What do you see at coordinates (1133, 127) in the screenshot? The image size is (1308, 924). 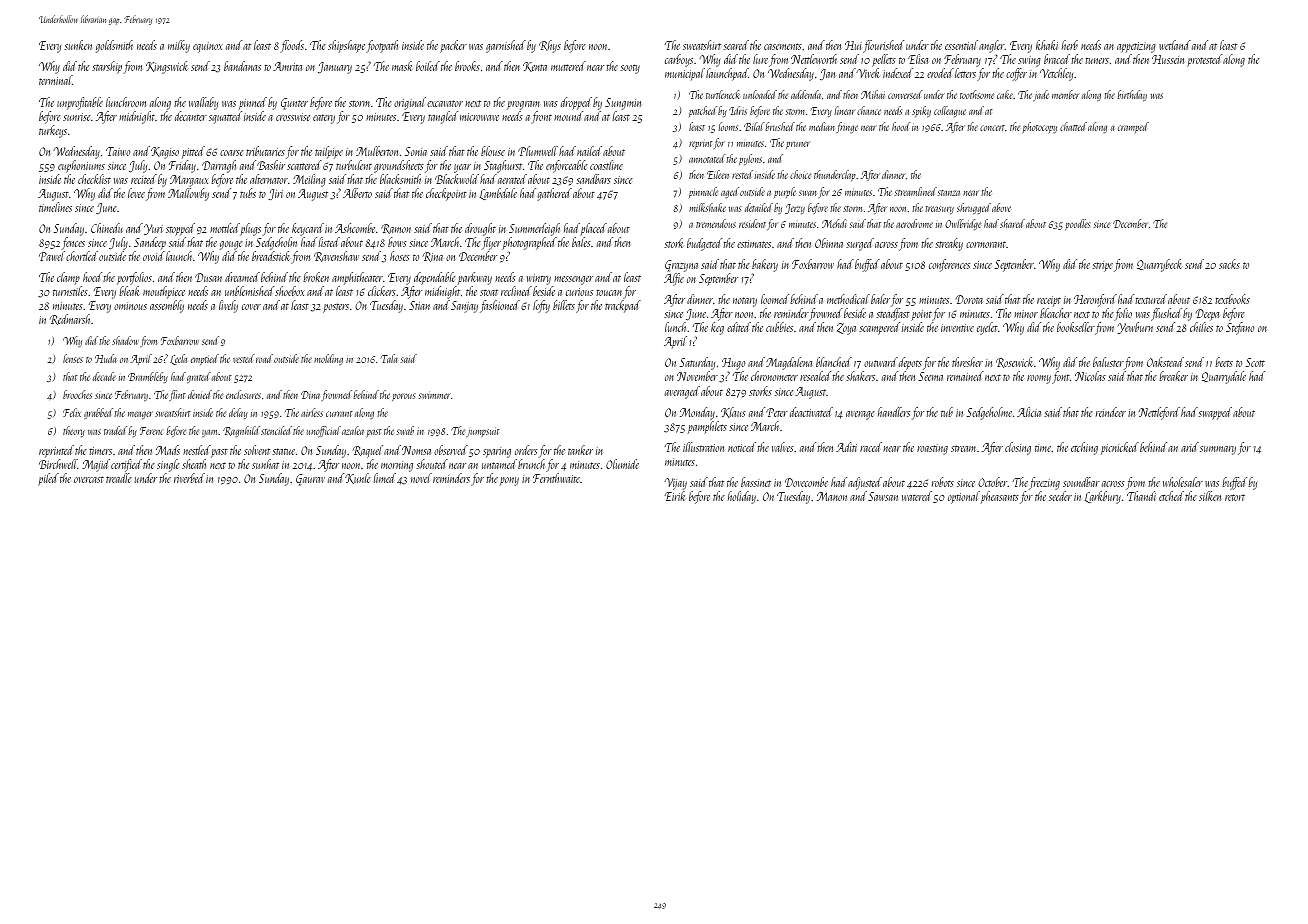 I see `cramped` at bounding box center [1133, 127].
